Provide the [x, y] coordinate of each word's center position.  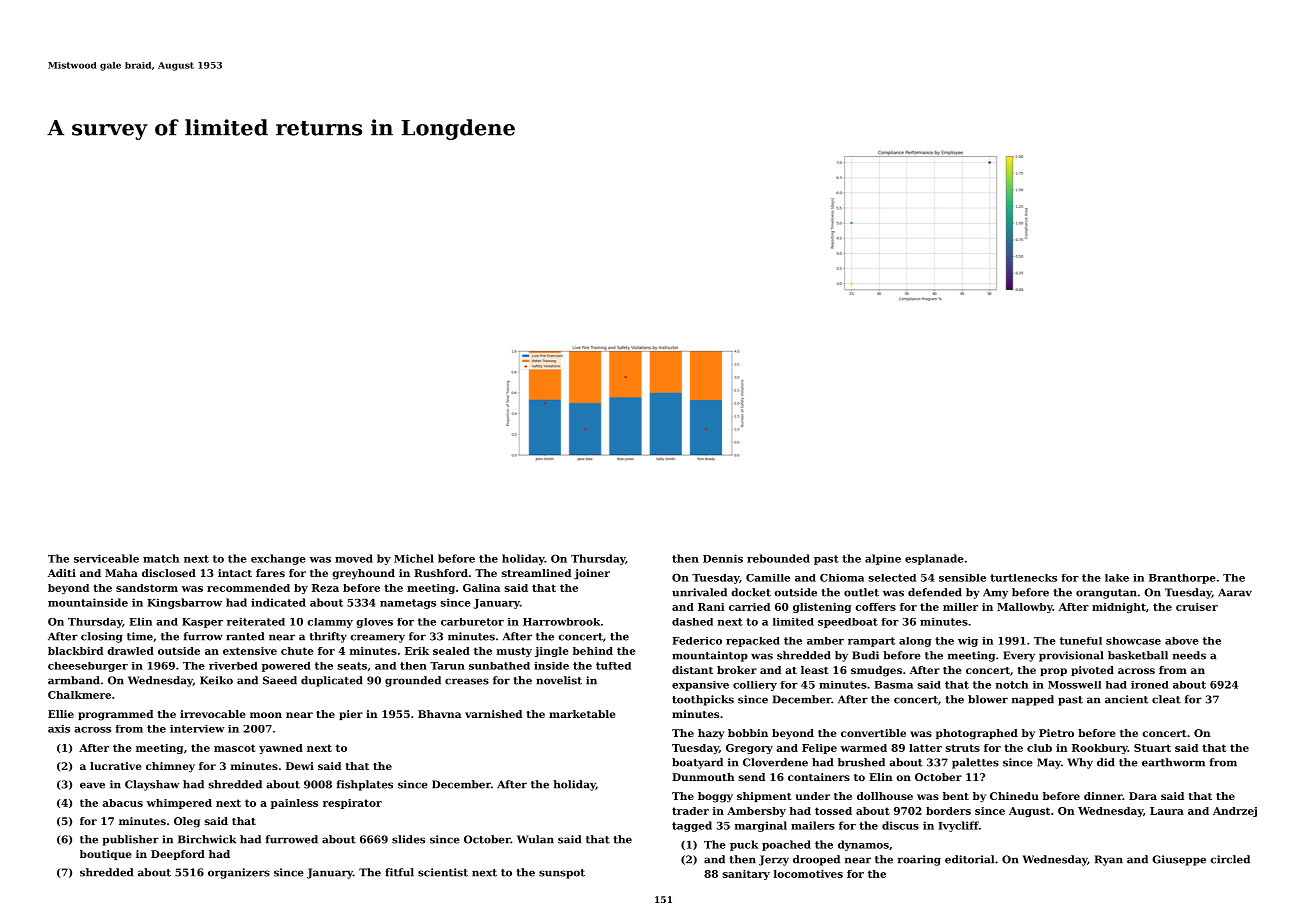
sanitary [746, 875]
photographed [977, 734]
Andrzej [1235, 812]
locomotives [808, 874]
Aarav [1235, 592]
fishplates [365, 785]
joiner [592, 574]
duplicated [332, 681]
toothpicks [703, 700]
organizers [239, 873]
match [161, 558]
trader [690, 811]
